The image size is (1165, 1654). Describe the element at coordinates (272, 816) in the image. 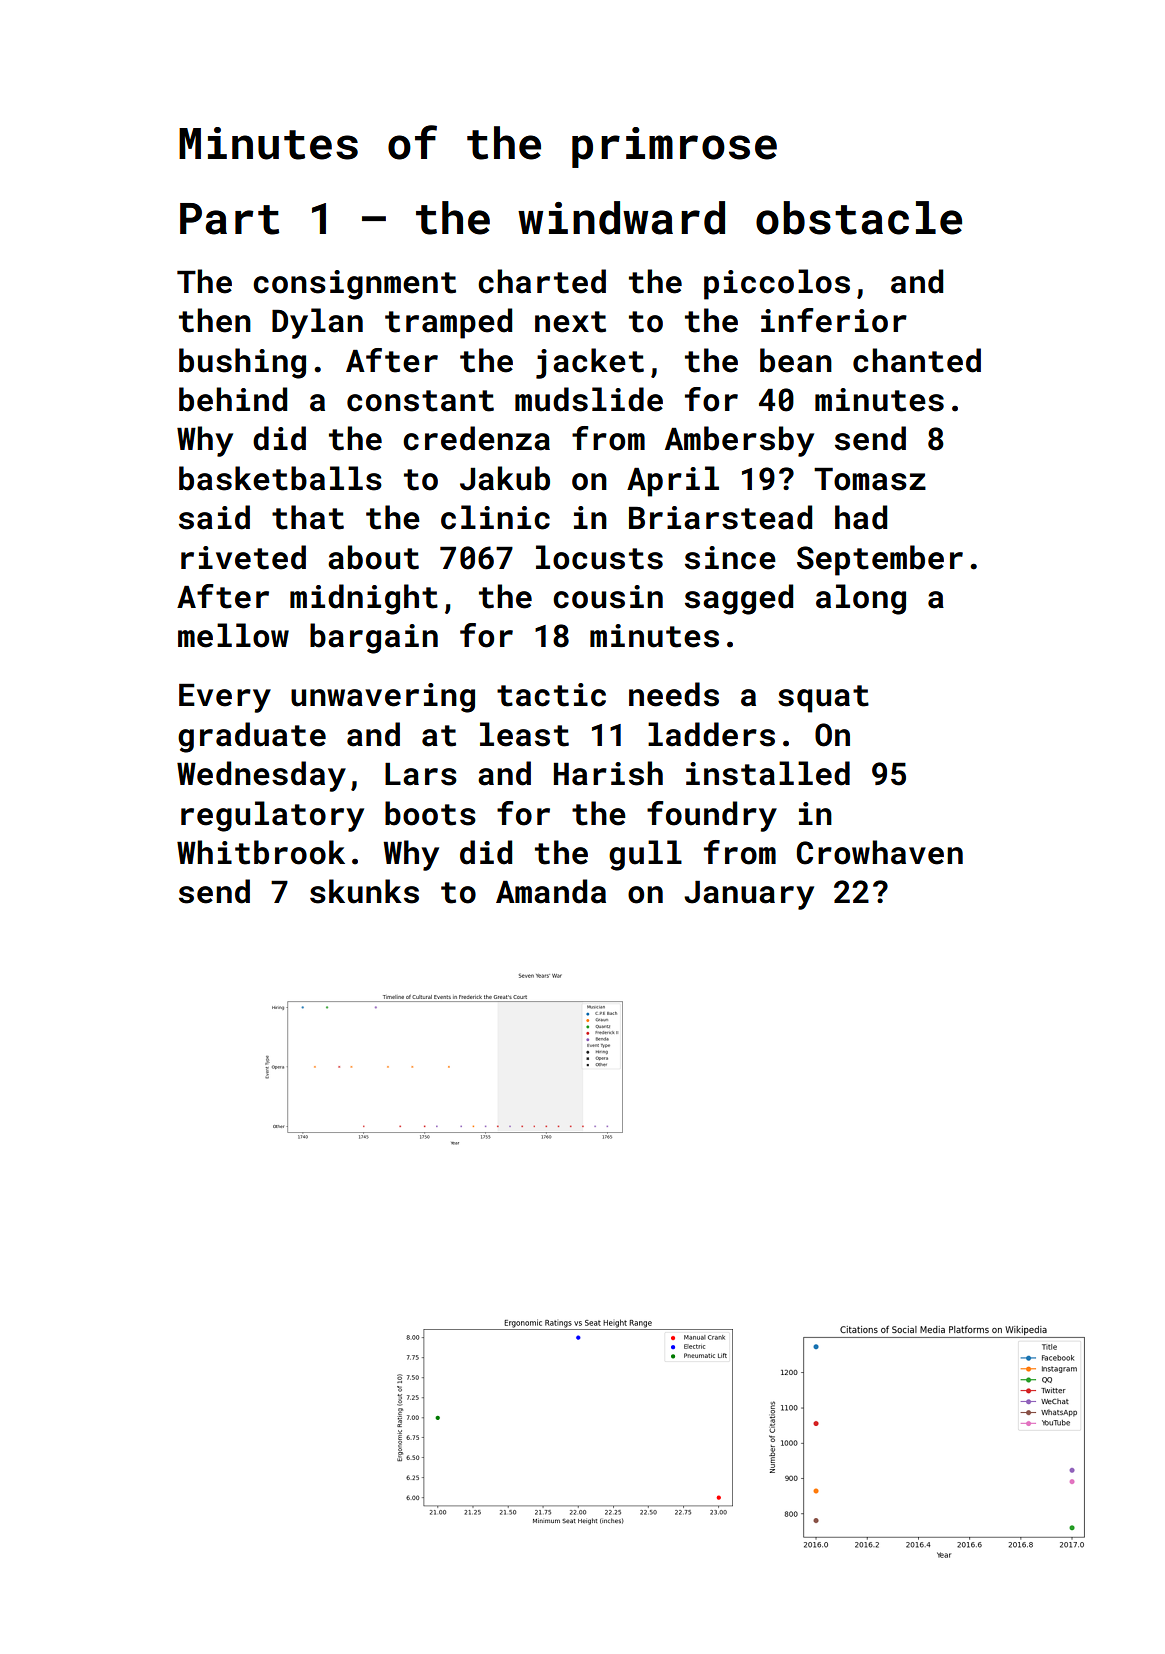

I see `regulatory` at that location.
